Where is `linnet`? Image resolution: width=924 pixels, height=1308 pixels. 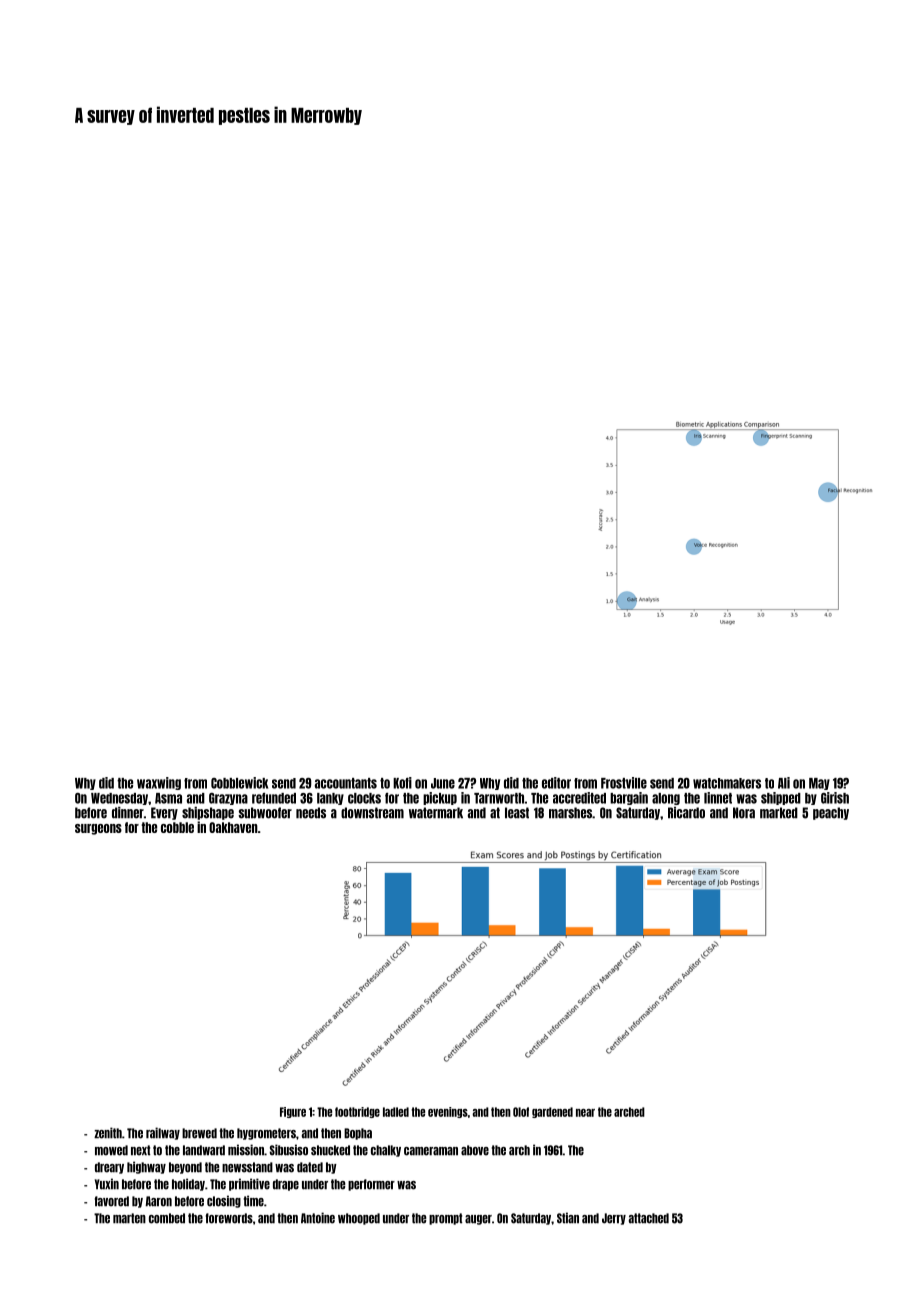 linnet is located at coordinates (718, 798).
